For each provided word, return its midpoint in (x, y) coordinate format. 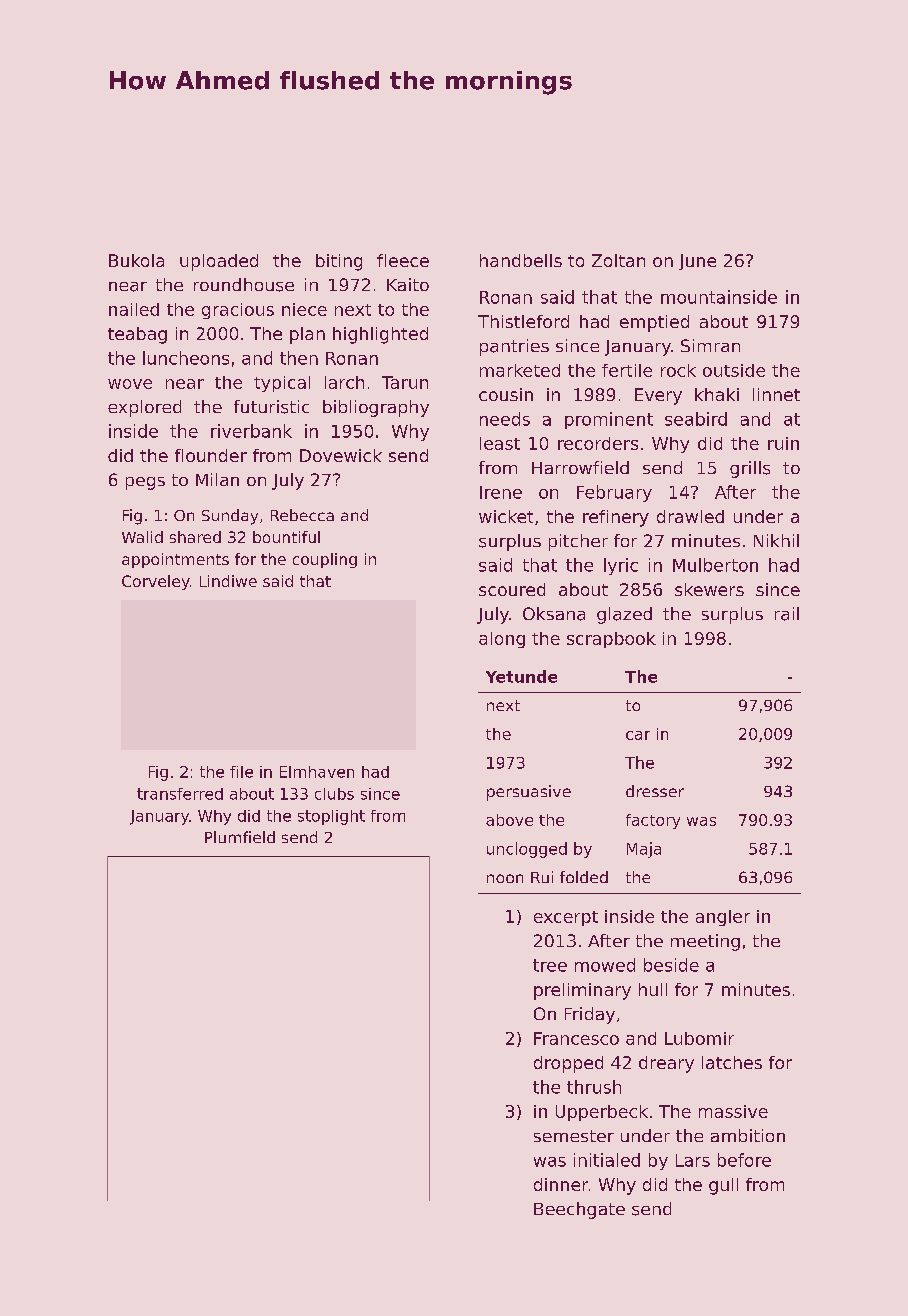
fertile (627, 370)
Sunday (230, 517)
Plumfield (240, 837)
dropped (568, 1064)
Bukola (136, 260)
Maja (644, 850)
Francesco (576, 1038)
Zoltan (618, 260)
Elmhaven (317, 772)
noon (505, 878)
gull (723, 1186)
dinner (561, 1184)
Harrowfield (580, 467)
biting (339, 262)
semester (574, 1136)
